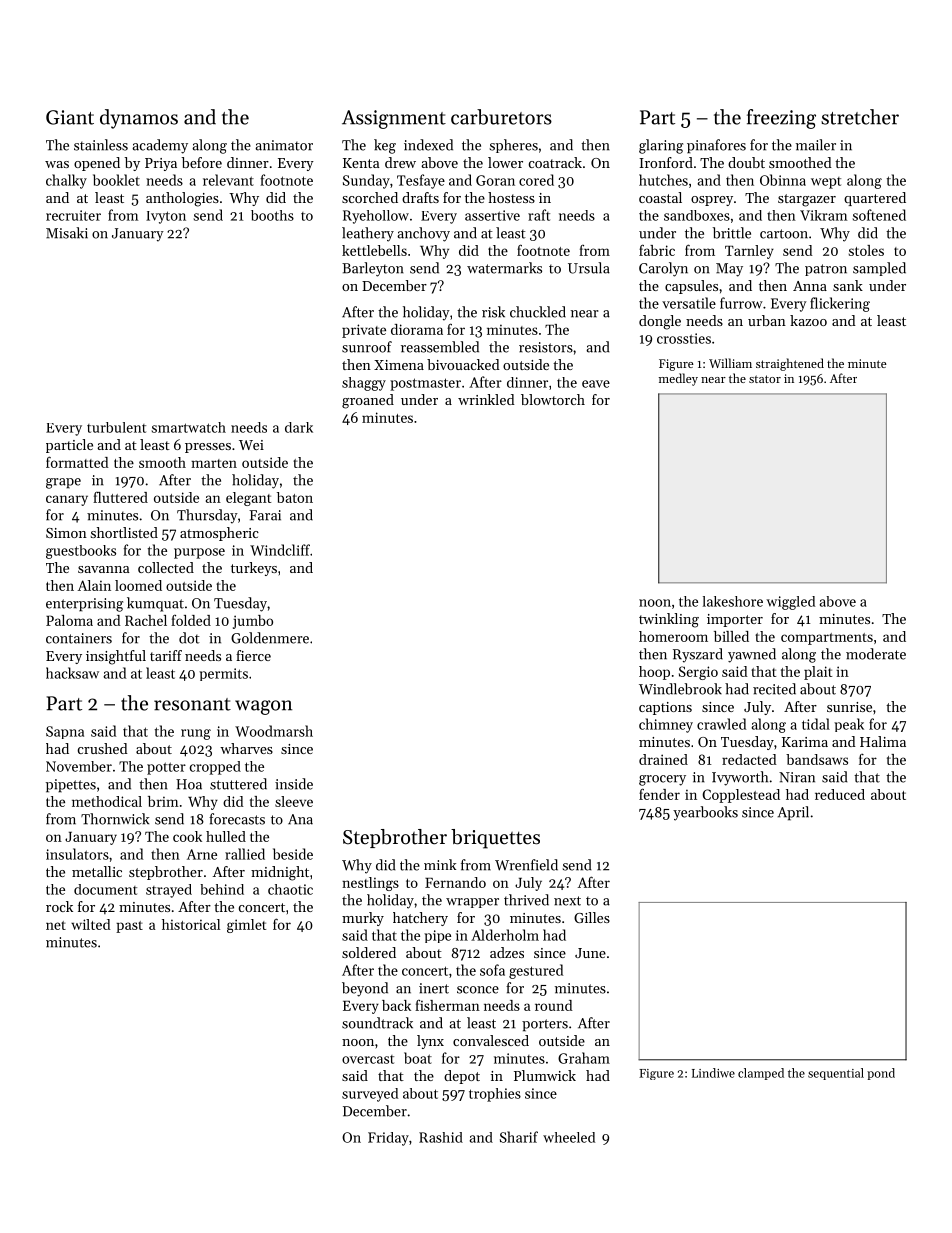  Describe the element at coordinates (733, 601) in the document. I see `lakeshore` at that location.
